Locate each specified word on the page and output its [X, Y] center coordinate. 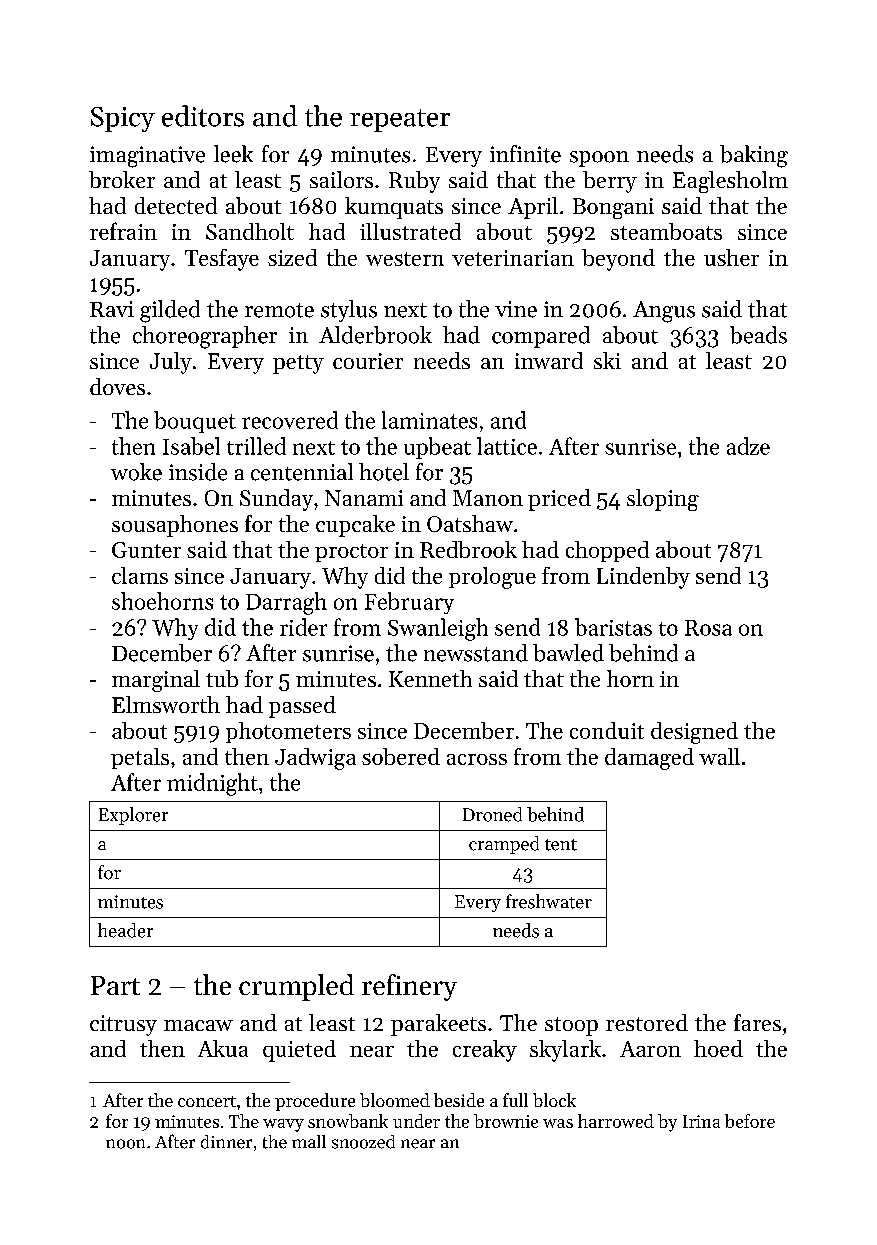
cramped [504, 845]
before [750, 1121]
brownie [506, 1121]
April [533, 208]
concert [207, 1101]
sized [292, 257]
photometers [288, 732]
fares [757, 1022]
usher [731, 257]
